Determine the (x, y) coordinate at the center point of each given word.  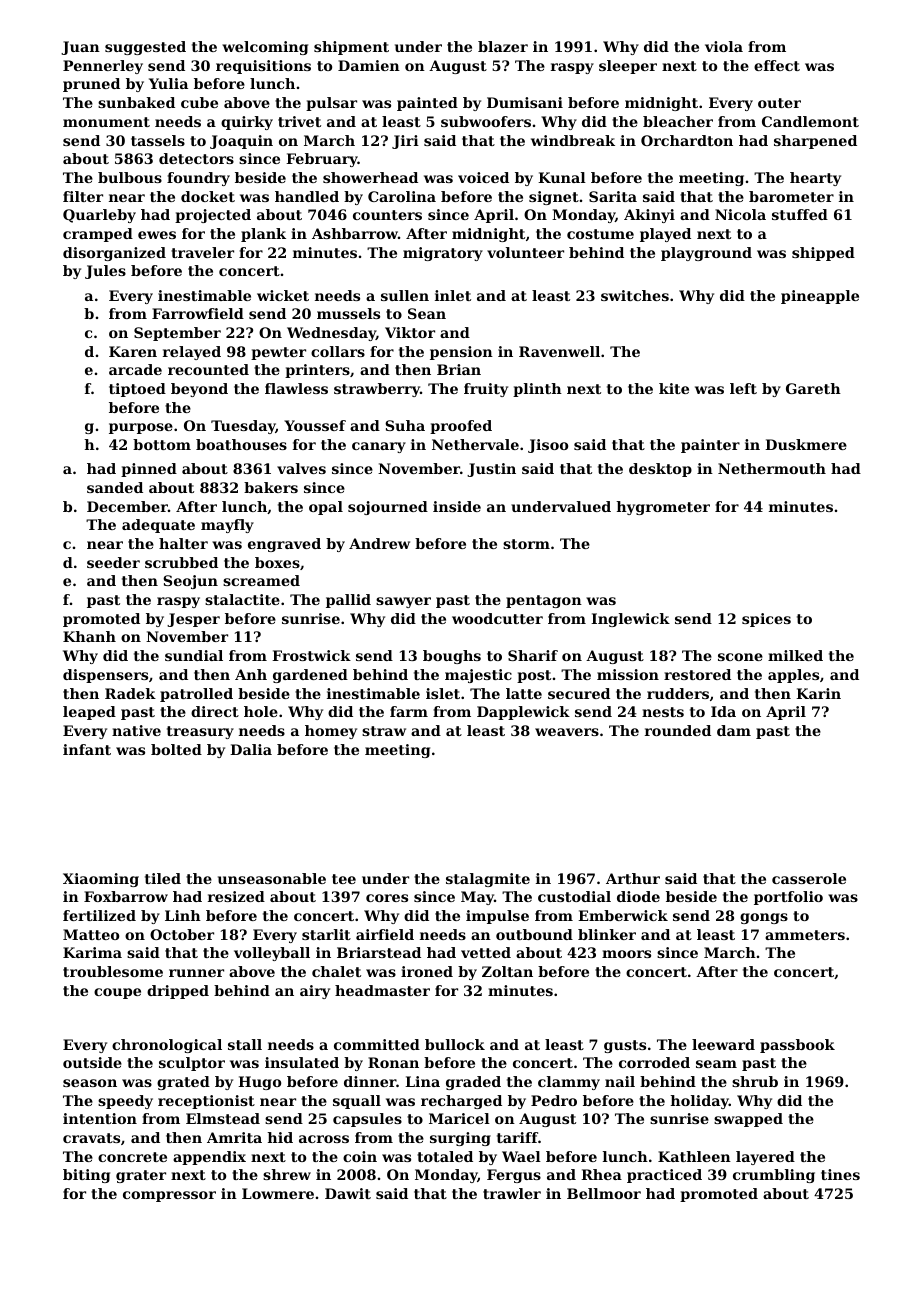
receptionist (206, 1102)
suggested (145, 48)
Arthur (633, 878)
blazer (503, 46)
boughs (452, 657)
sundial (194, 655)
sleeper (628, 67)
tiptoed (137, 390)
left (743, 388)
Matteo (91, 934)
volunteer (525, 252)
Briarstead (379, 952)
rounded (678, 730)
